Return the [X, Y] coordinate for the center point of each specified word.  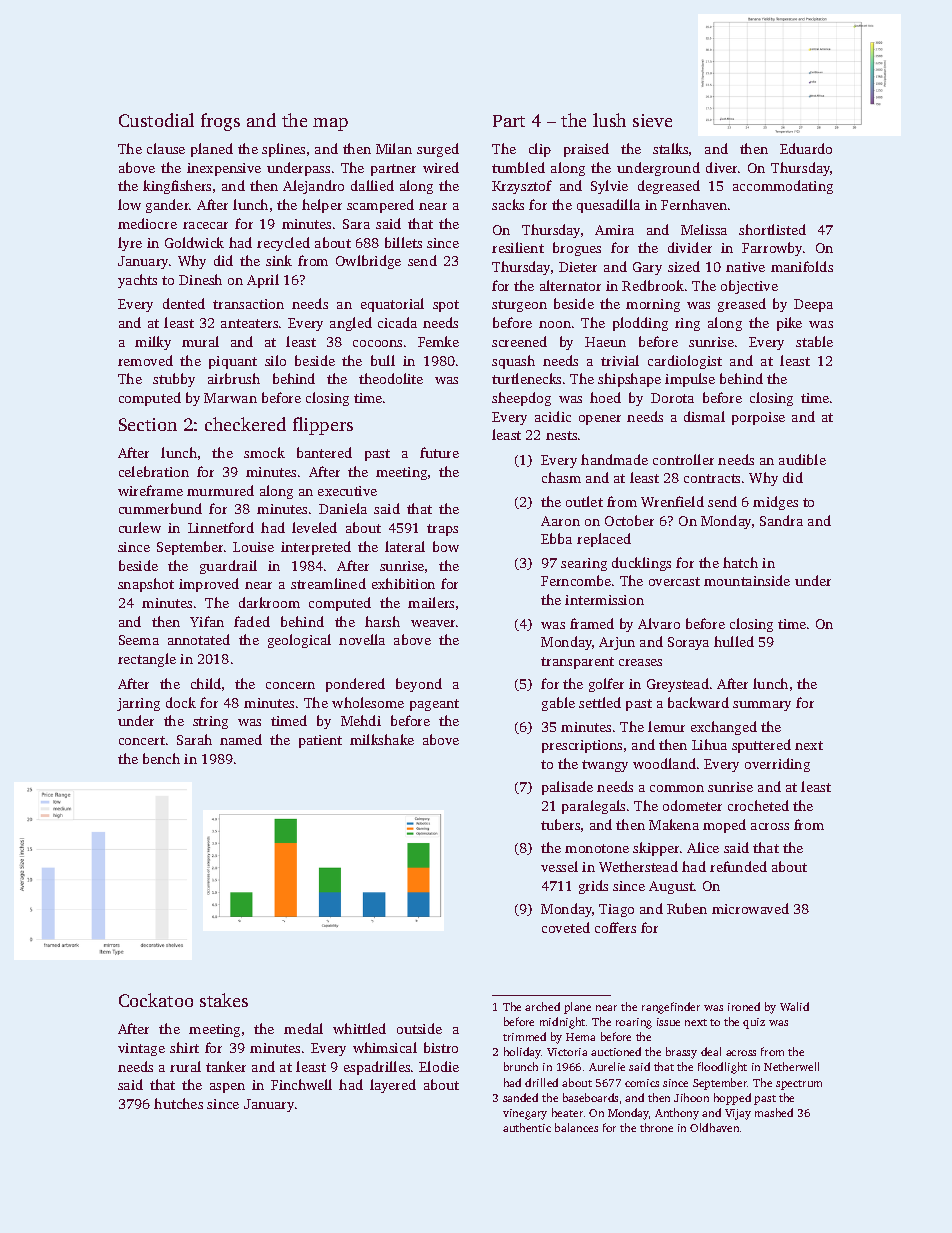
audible [802, 459]
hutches [178, 1103]
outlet [584, 501]
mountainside [747, 580]
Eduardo [806, 148]
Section [148, 424]
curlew [140, 527]
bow [446, 546]
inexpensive [224, 169]
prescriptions [582, 746]
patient [320, 741]
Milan [394, 148]
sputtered [761, 746]
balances [576, 1127]
